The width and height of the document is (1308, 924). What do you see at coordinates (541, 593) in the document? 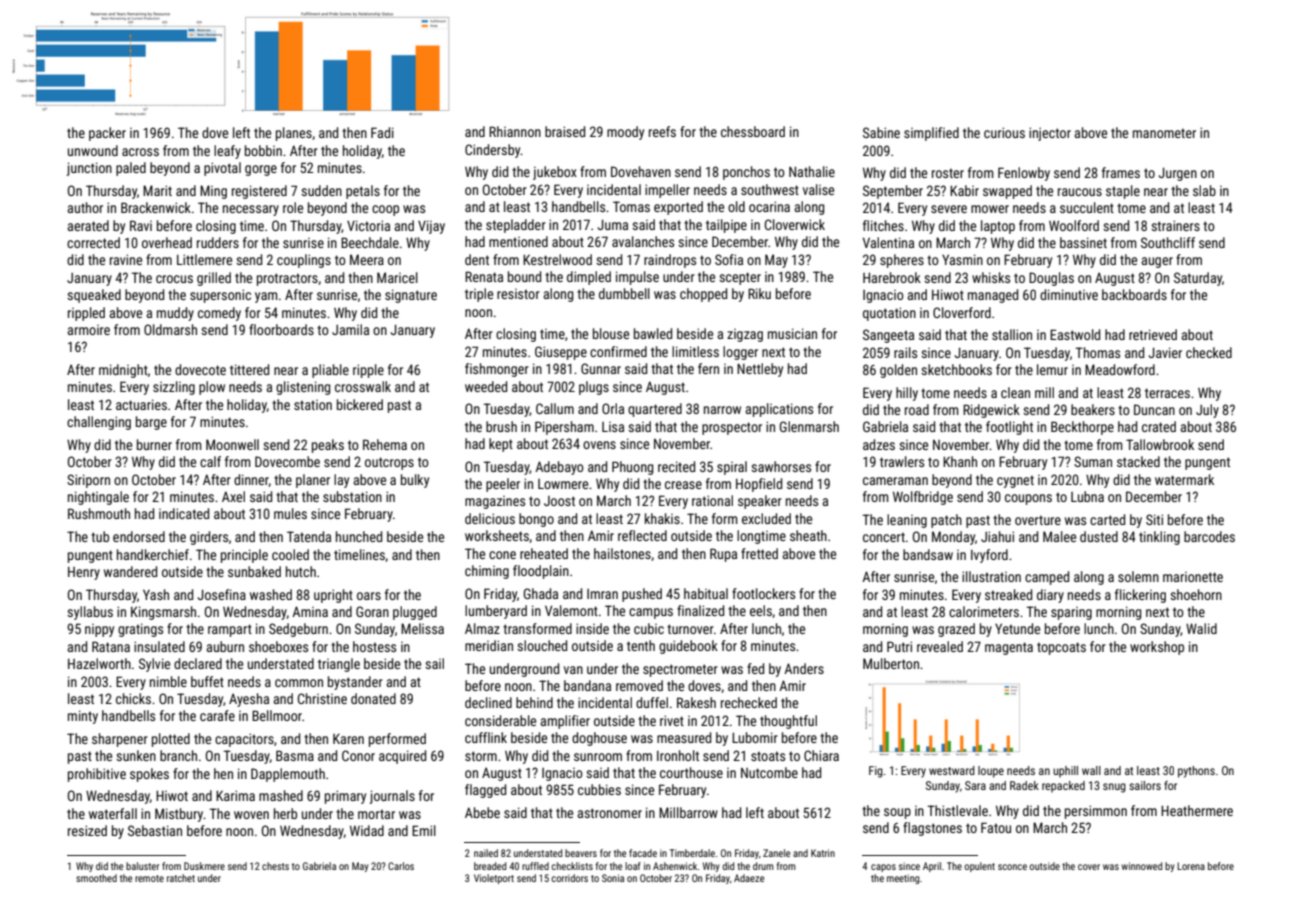
I see `Ghada` at bounding box center [541, 593].
